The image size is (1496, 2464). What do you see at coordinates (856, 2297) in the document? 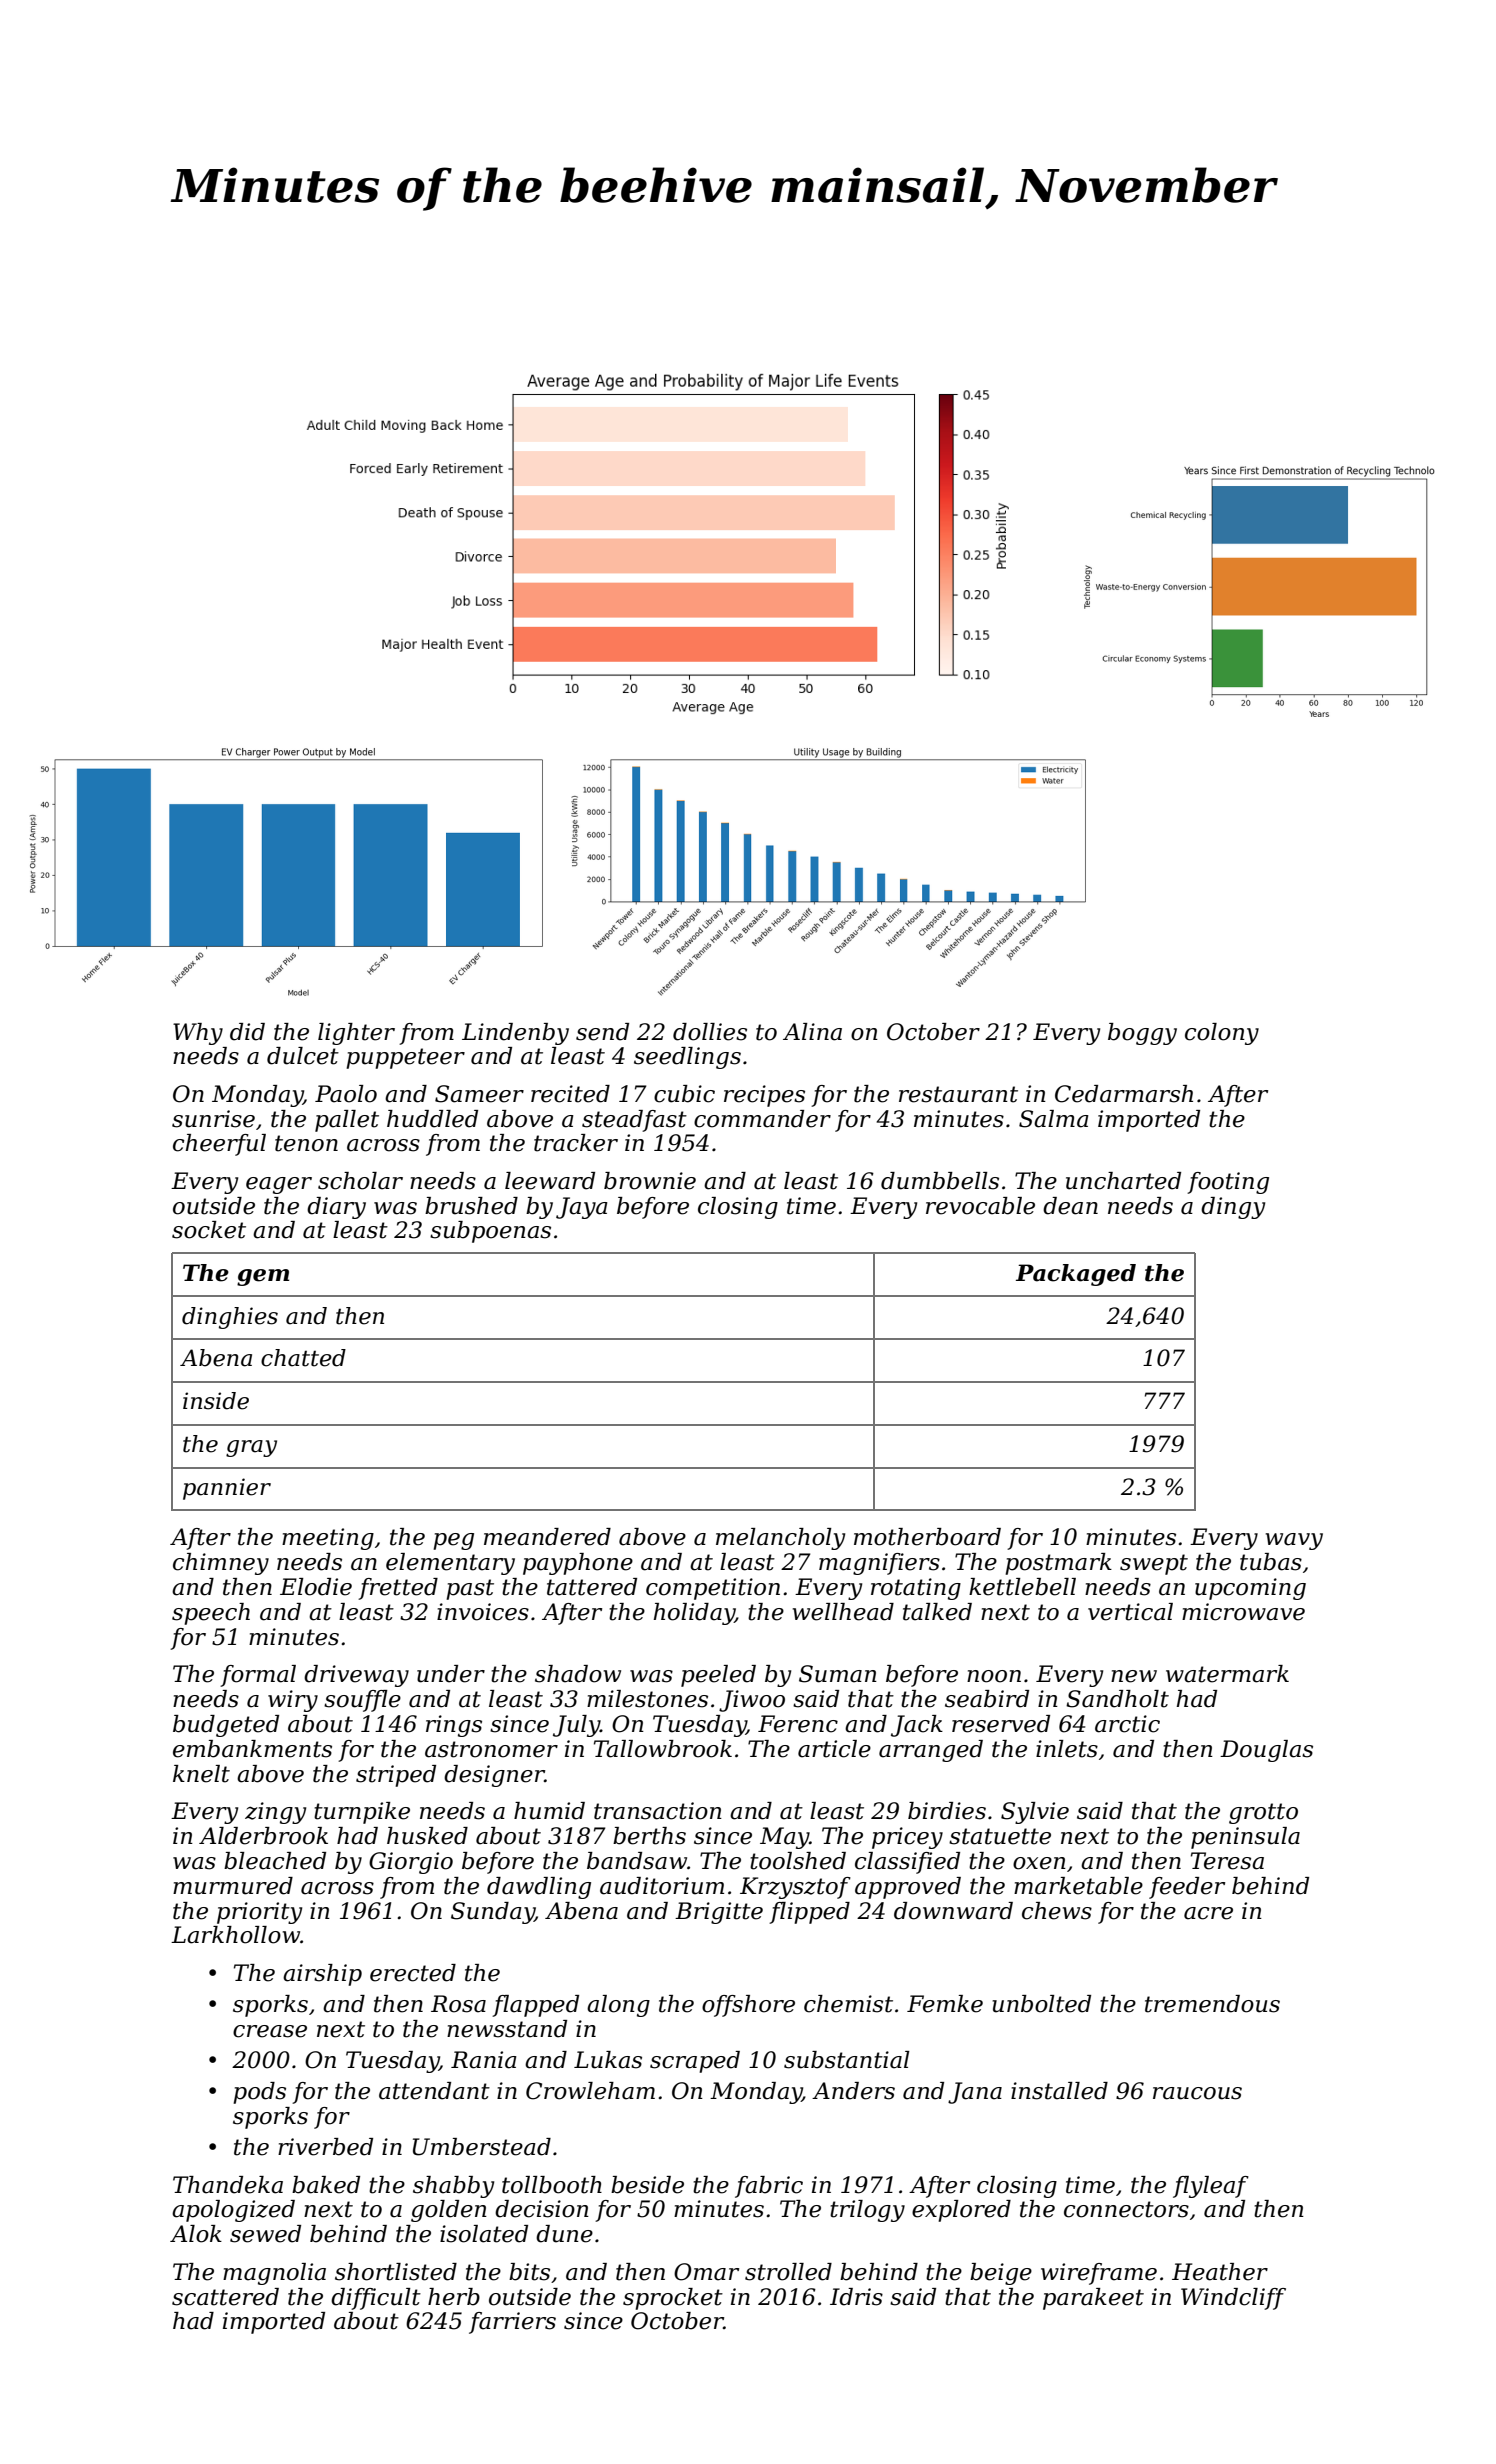
I see `Idris` at bounding box center [856, 2297].
